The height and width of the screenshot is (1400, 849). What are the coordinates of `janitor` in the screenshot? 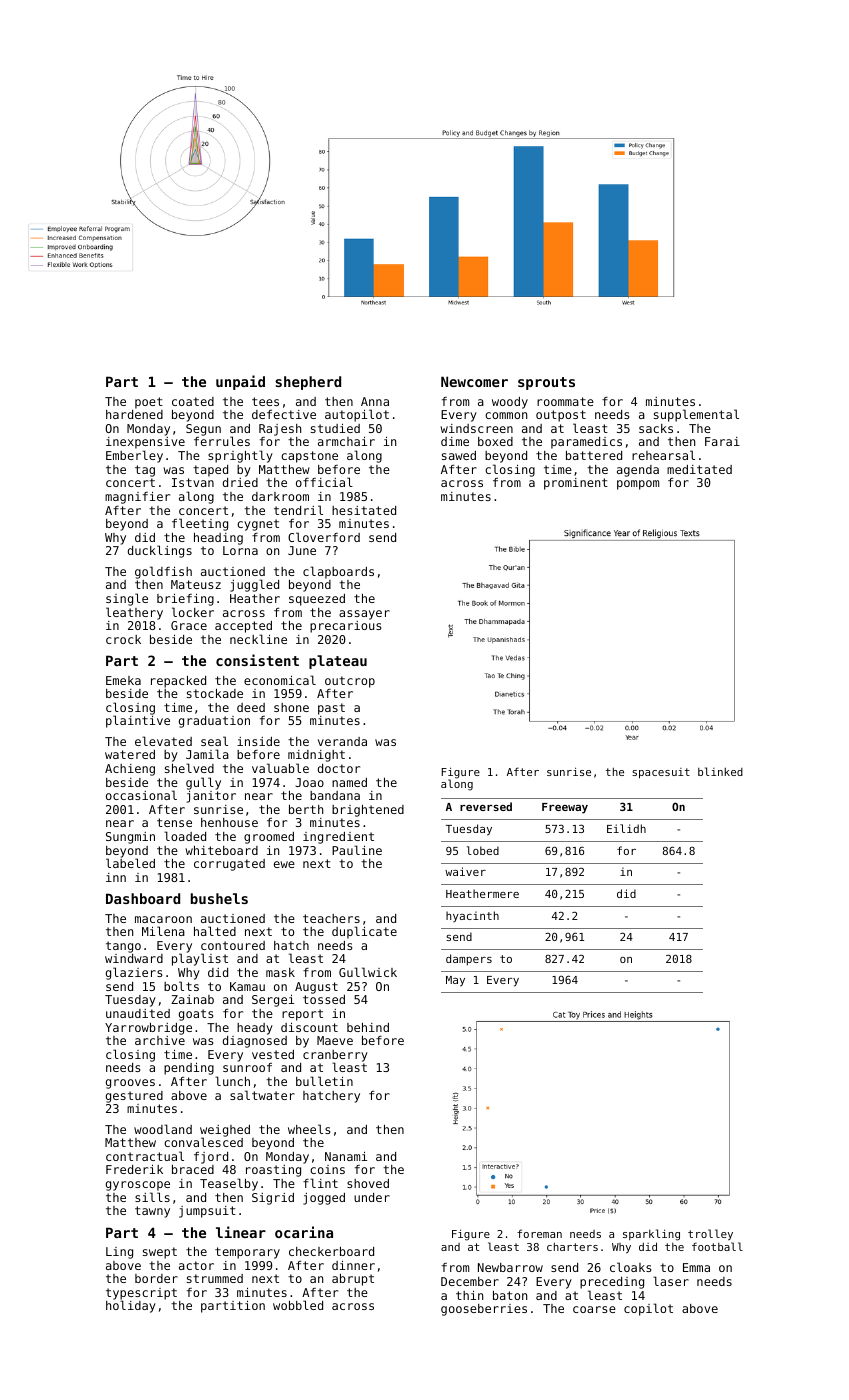 It's located at (211, 797).
